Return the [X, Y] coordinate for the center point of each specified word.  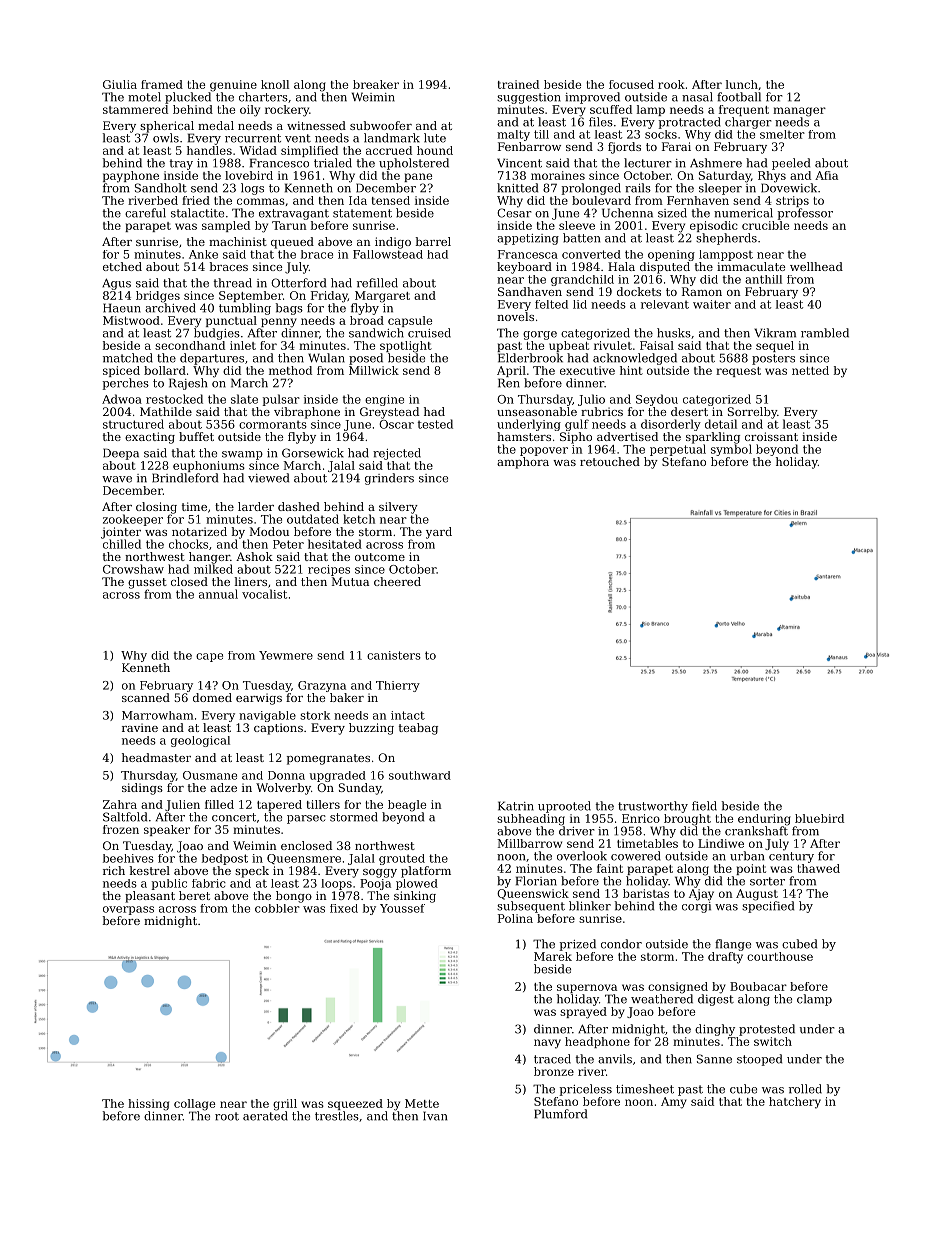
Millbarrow [529, 843]
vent [298, 138]
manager [799, 112]
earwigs [259, 699]
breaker [376, 84]
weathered [662, 999]
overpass [128, 910]
